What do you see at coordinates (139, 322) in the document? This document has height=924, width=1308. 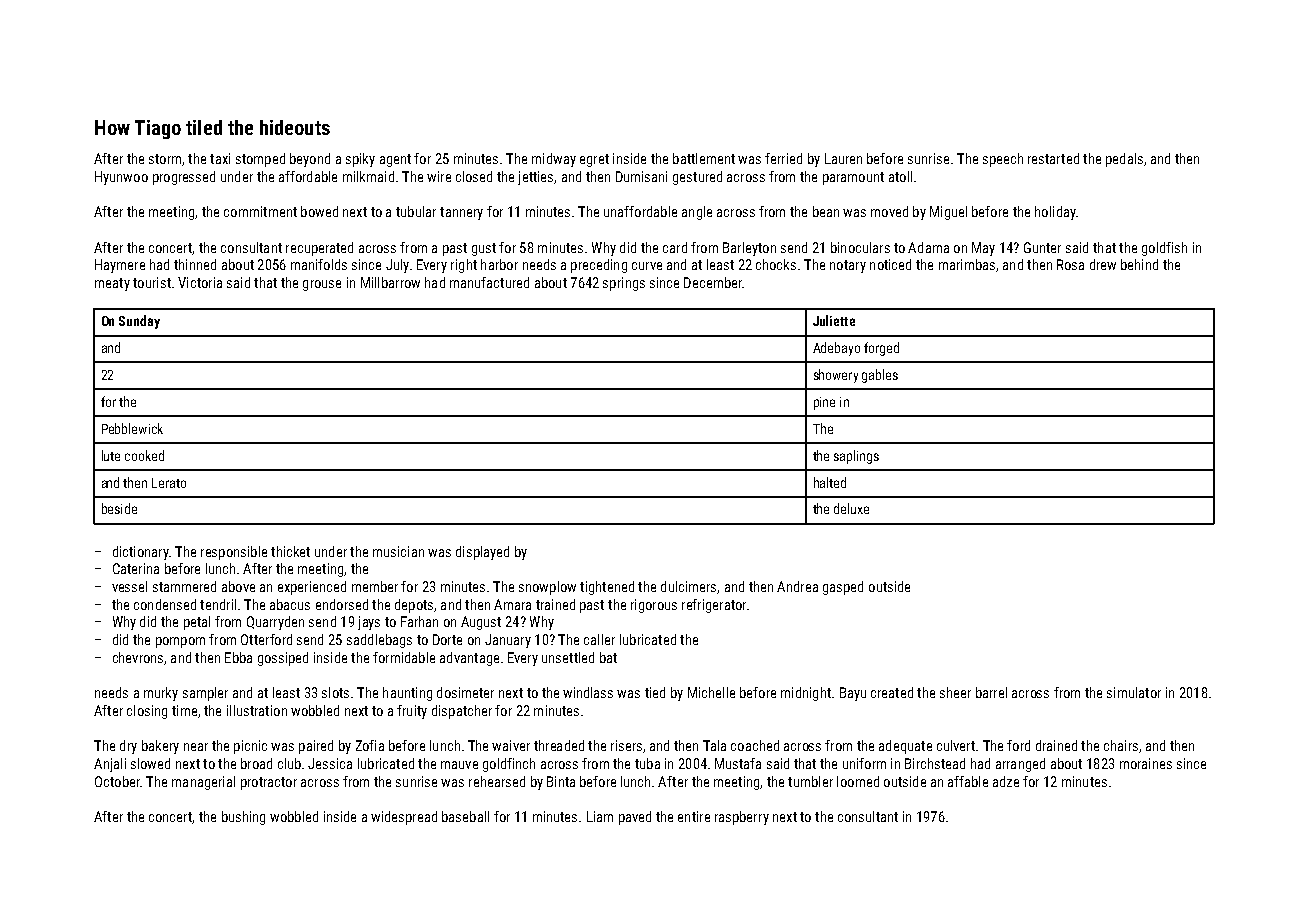 I see `Sunday` at bounding box center [139, 322].
